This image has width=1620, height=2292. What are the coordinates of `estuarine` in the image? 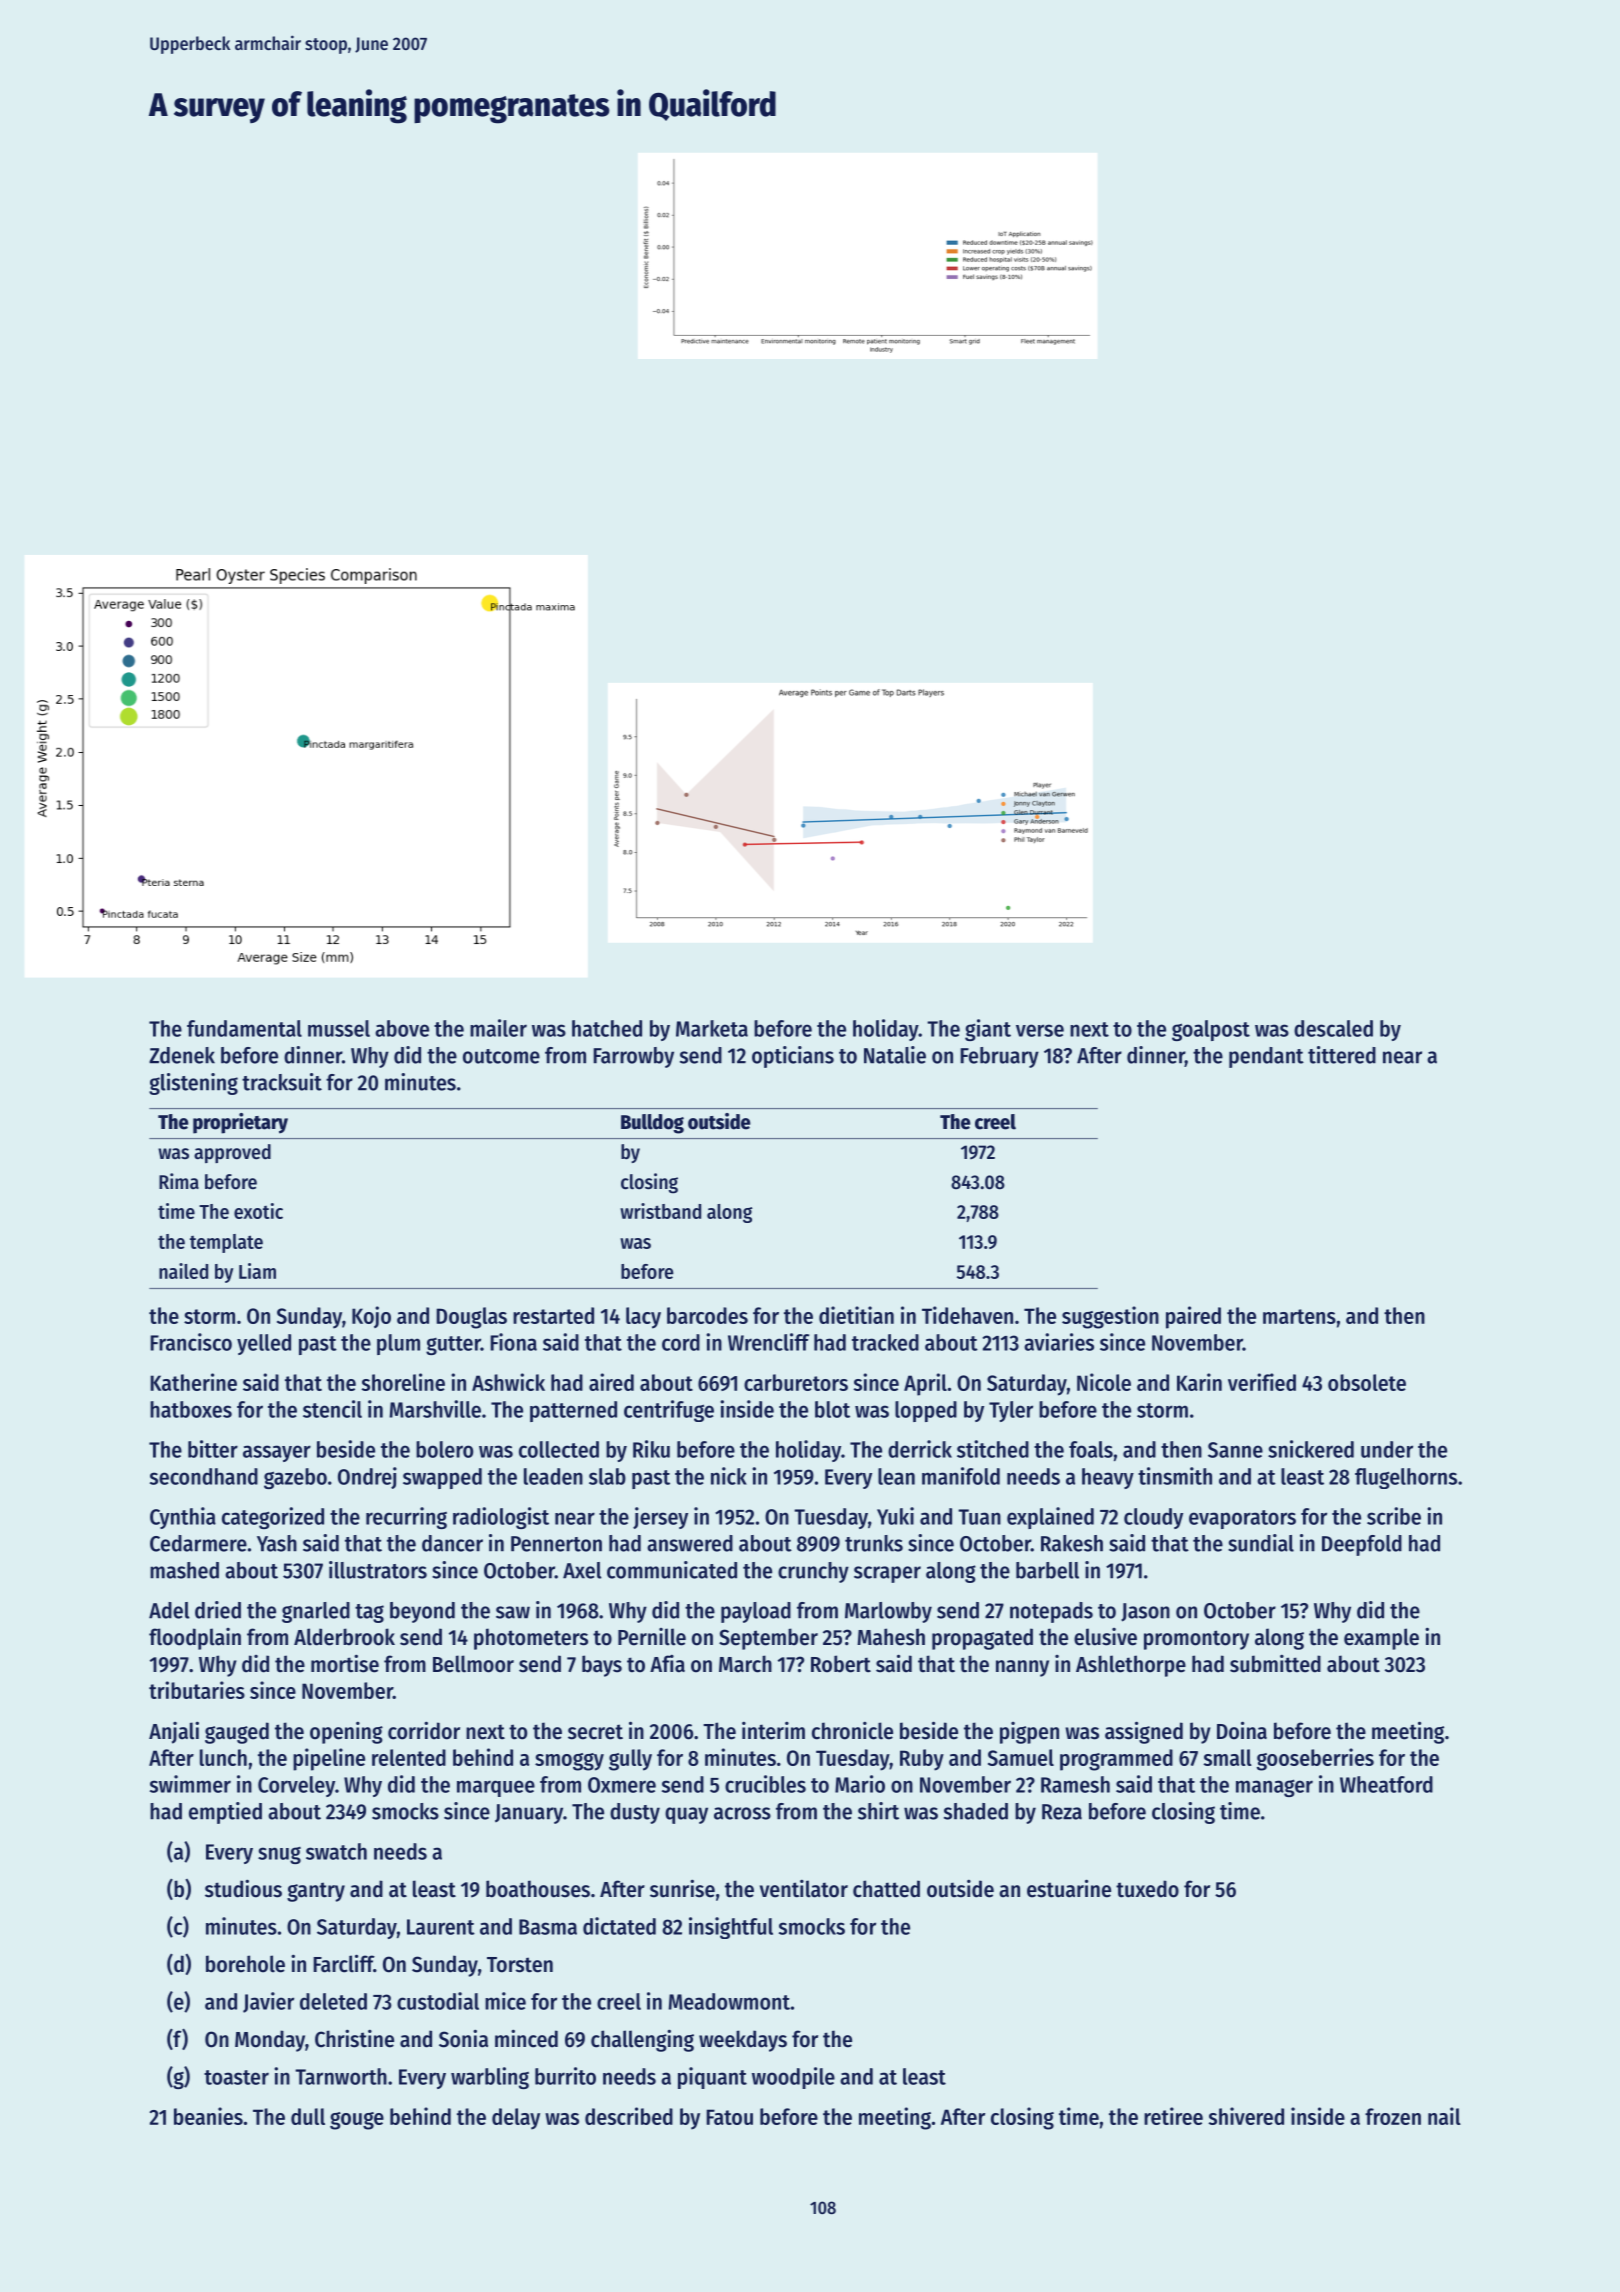 It's located at (1069, 1888).
